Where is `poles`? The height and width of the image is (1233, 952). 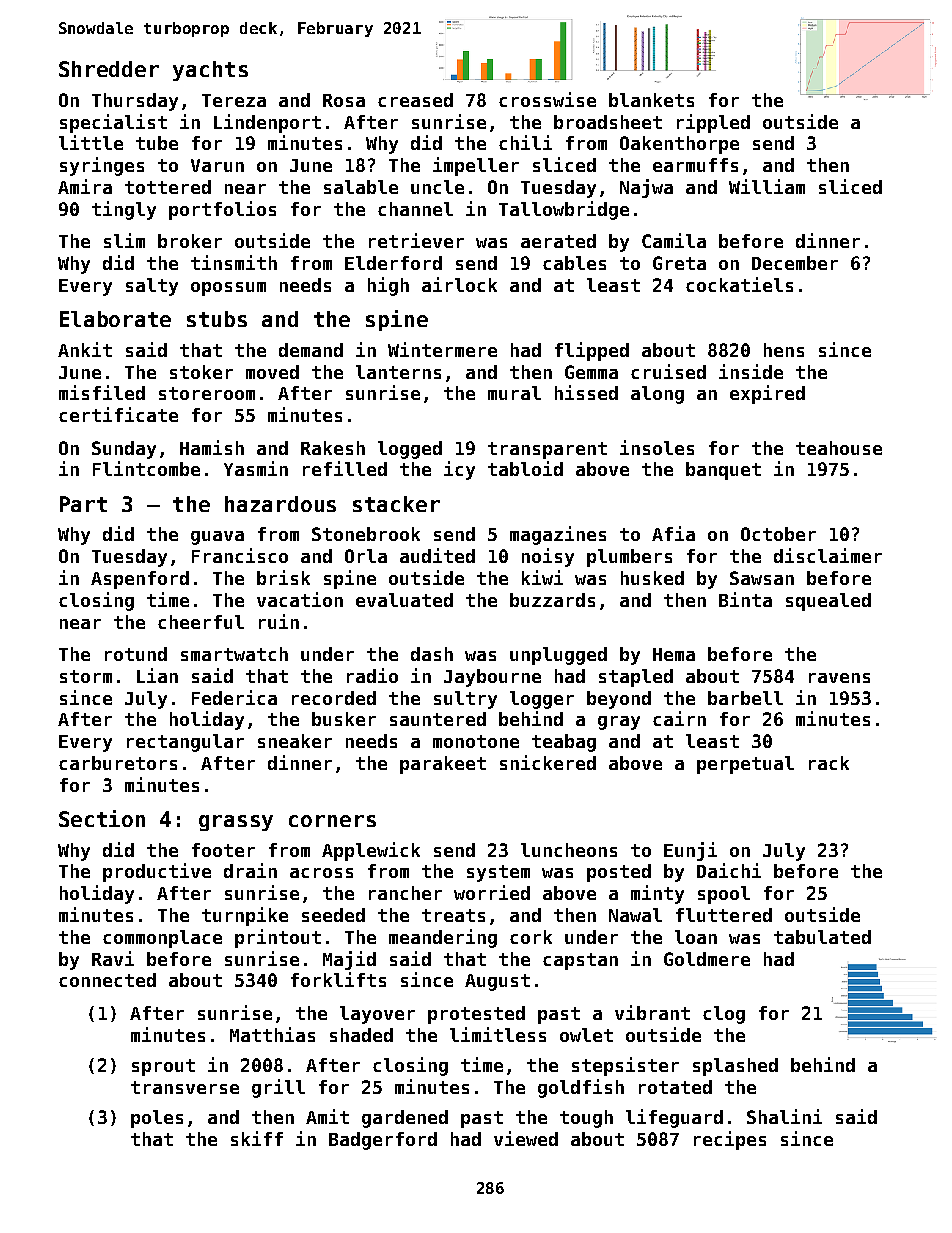
poles is located at coordinates (157, 1119).
